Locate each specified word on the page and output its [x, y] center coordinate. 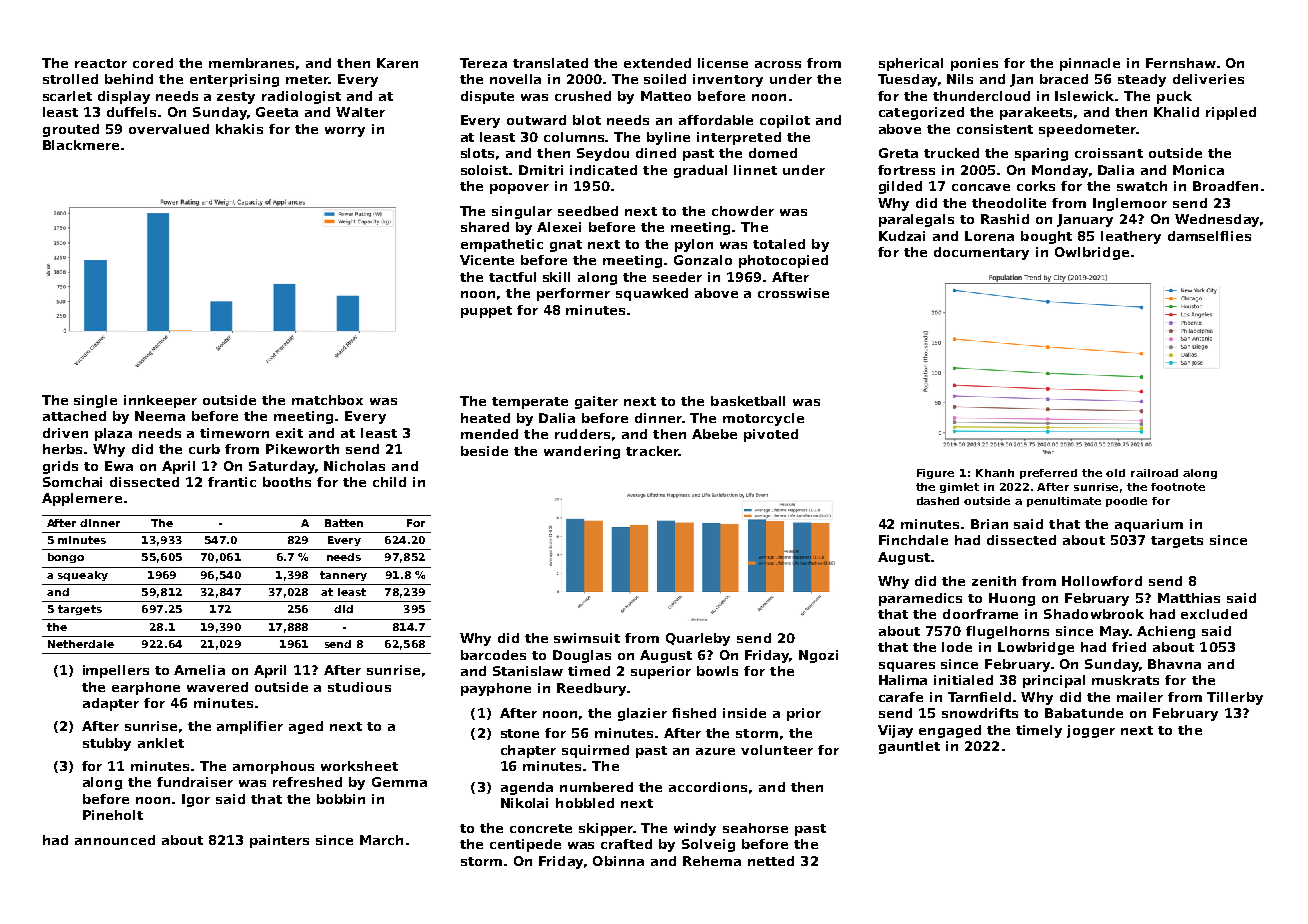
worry [345, 132]
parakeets [1036, 113]
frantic [232, 482]
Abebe [714, 434]
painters [279, 841]
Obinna [618, 861]
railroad [1154, 473]
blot [587, 120]
